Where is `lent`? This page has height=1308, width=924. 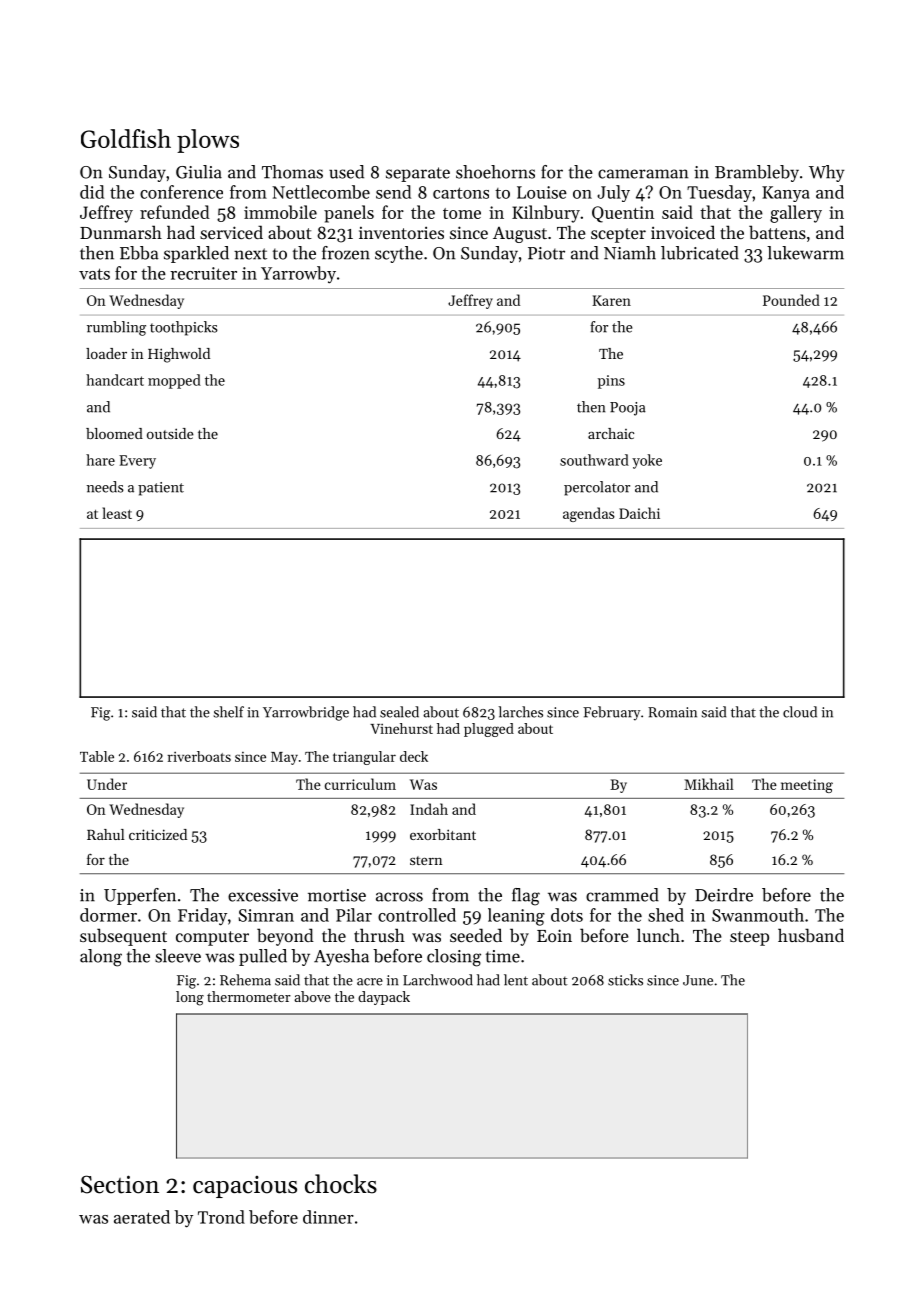 lent is located at coordinates (516, 980).
